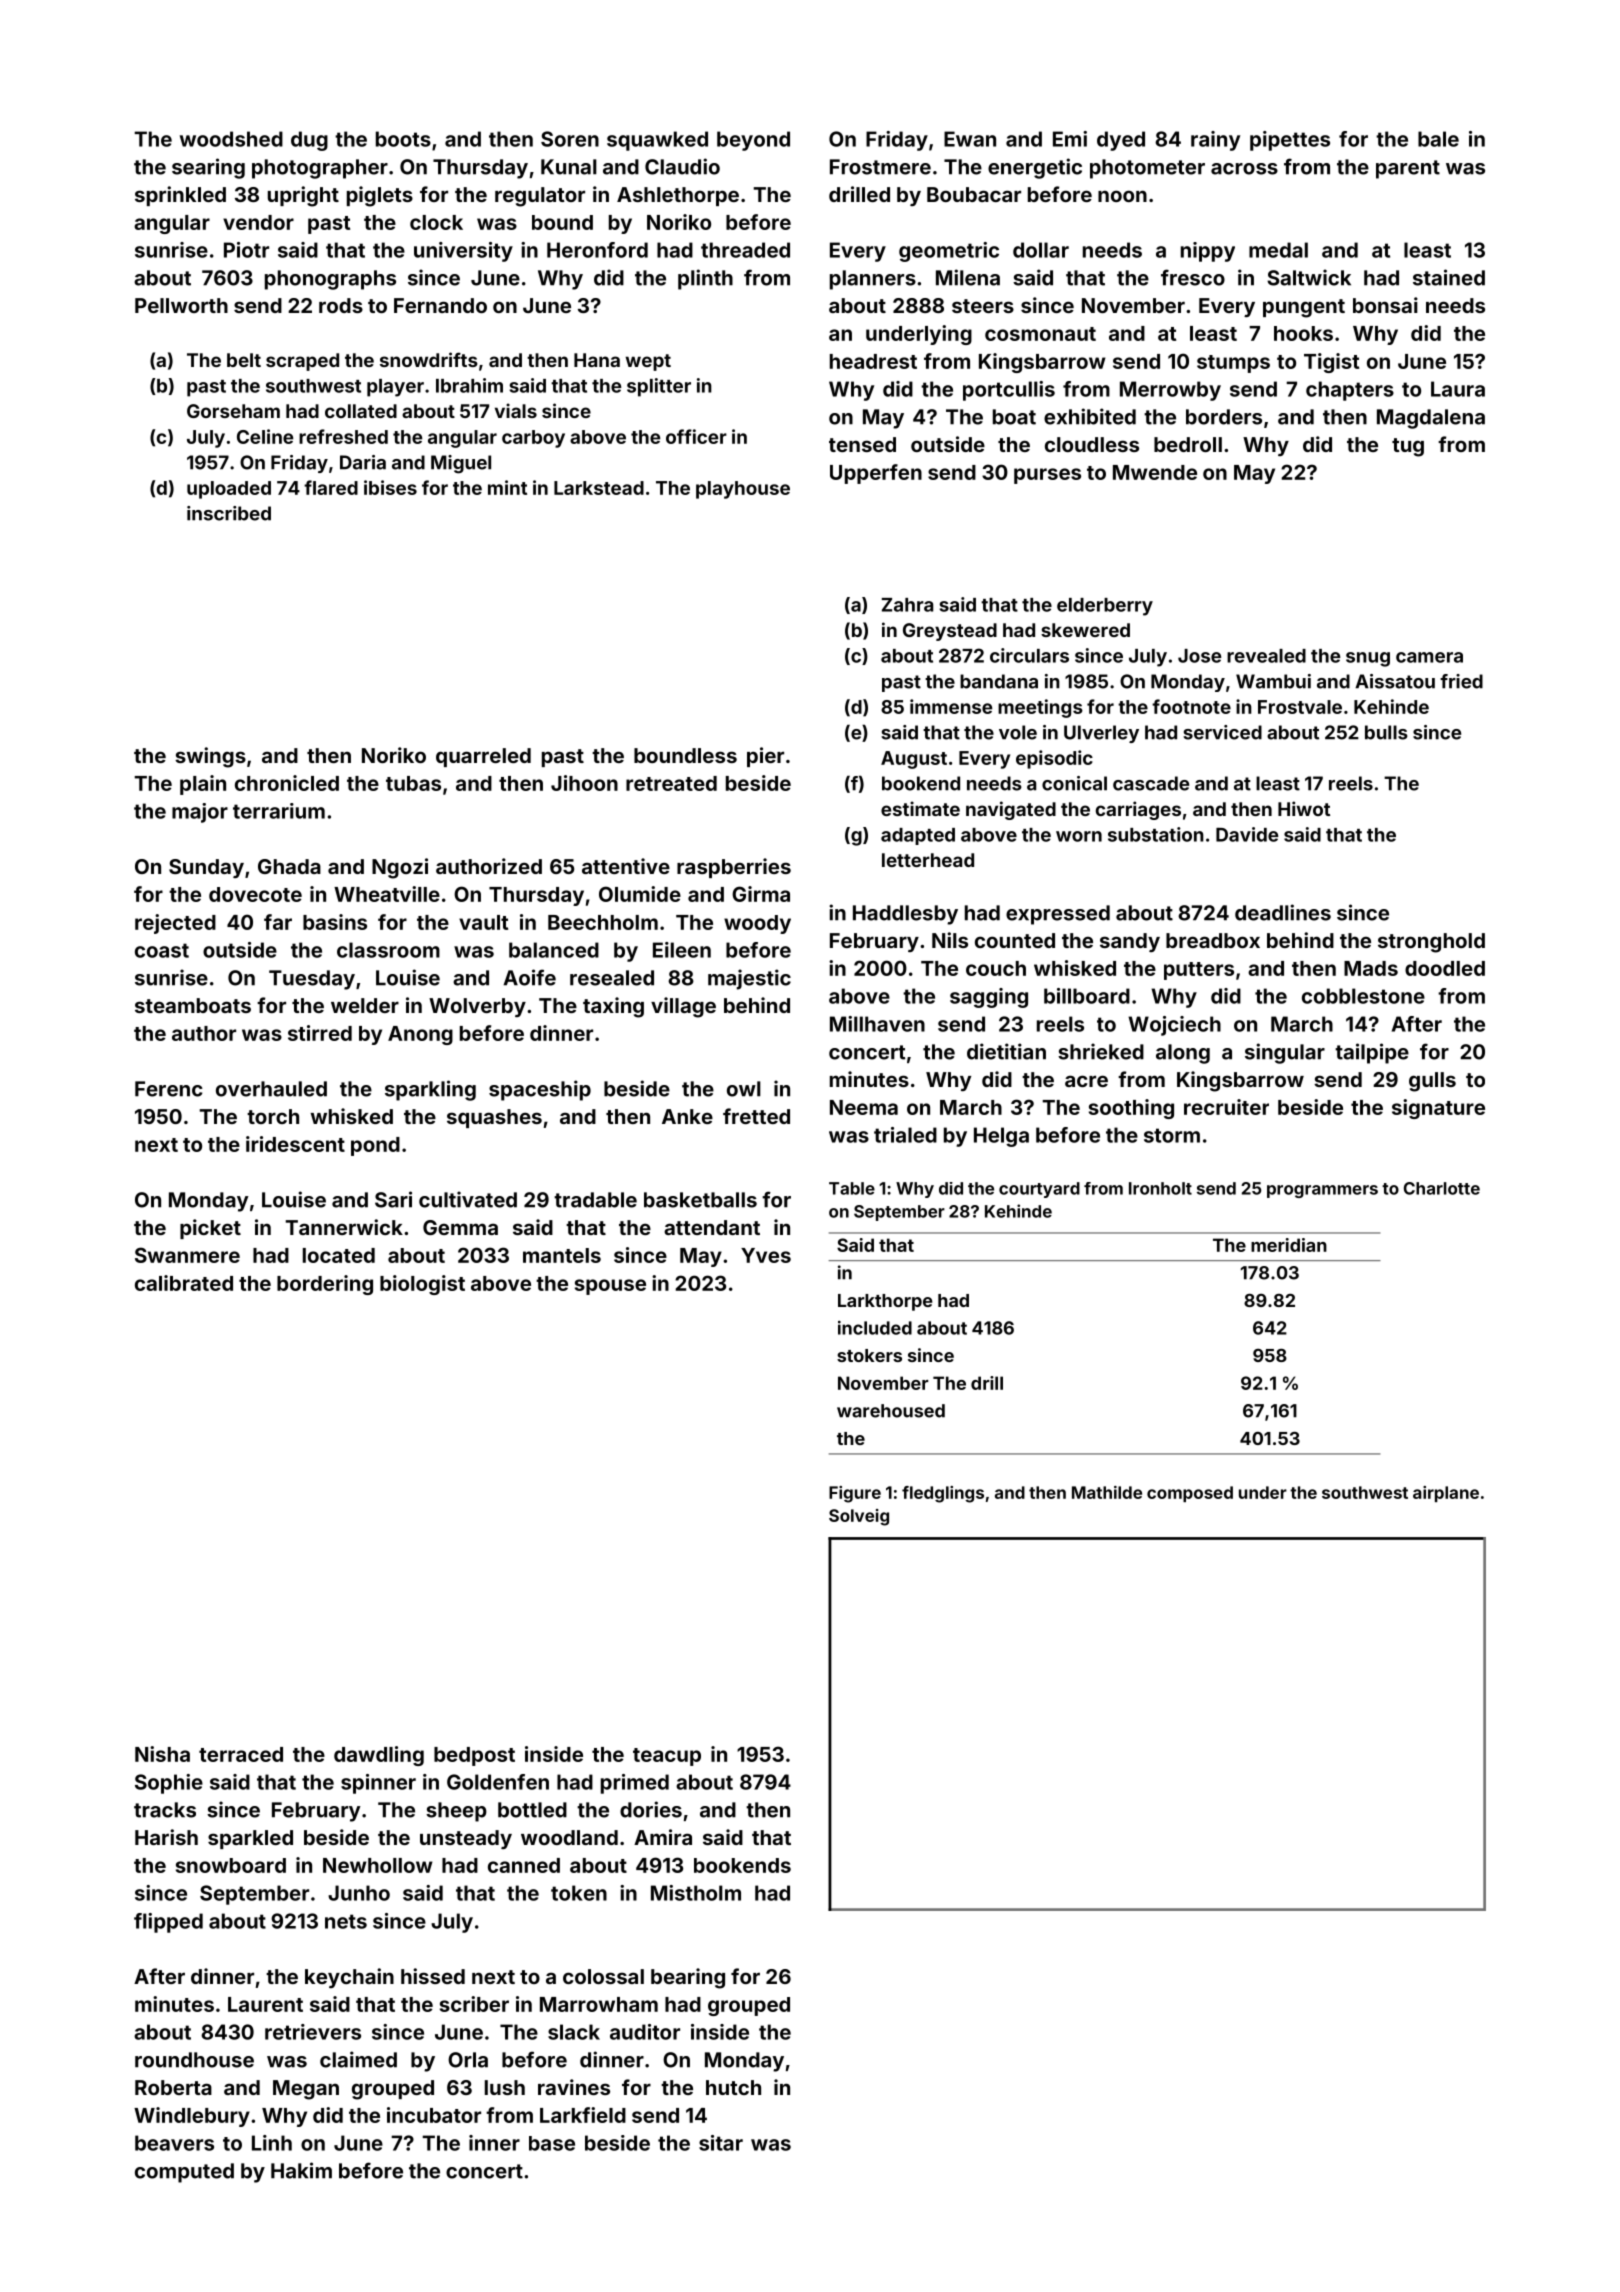  Describe the element at coordinates (325, 1285) in the screenshot. I see `bordering` at that location.
